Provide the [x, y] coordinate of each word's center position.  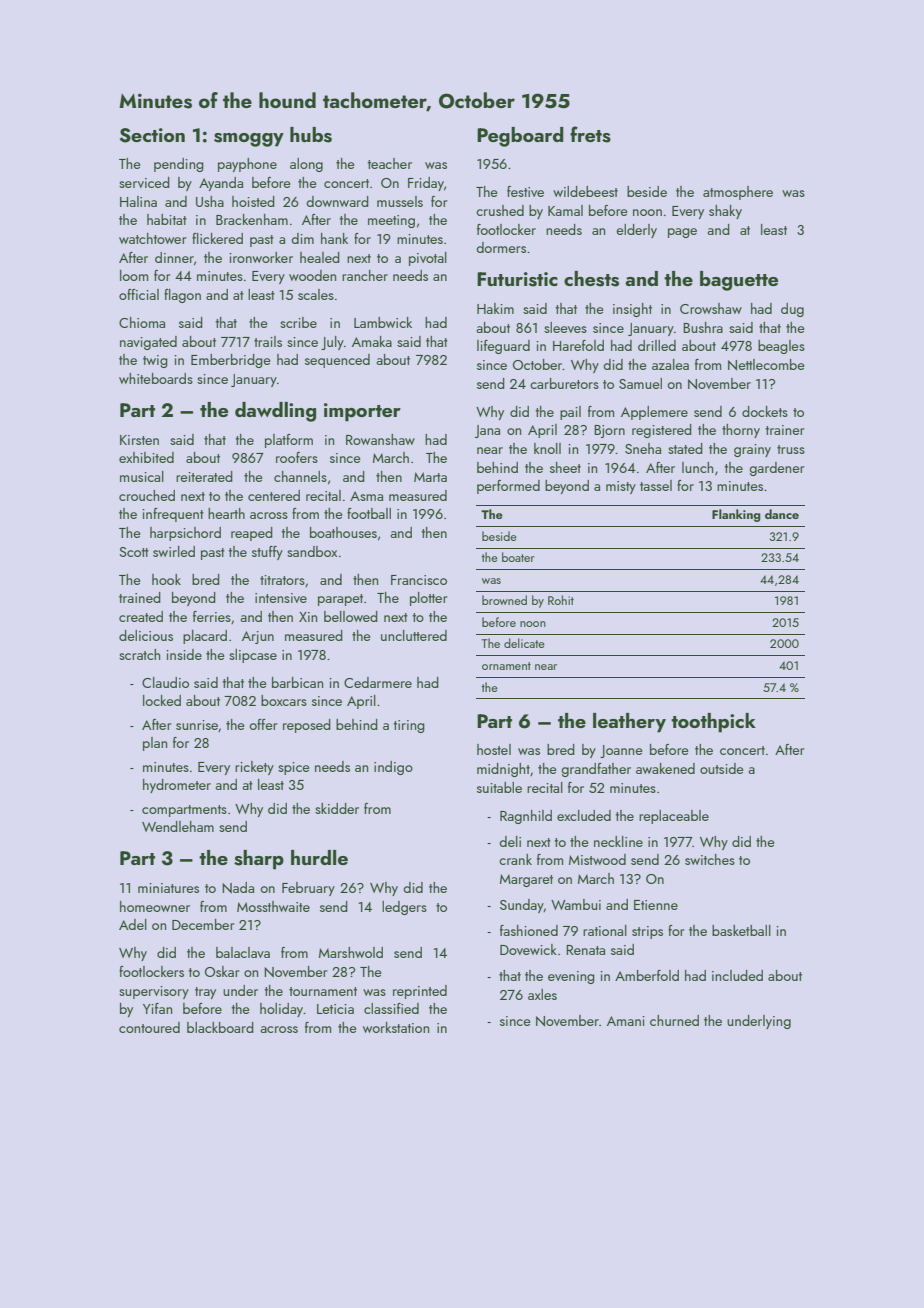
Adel [133, 924]
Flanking [736, 515]
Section [152, 135]
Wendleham [178, 826]
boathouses [343, 532]
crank [515, 859]
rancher [365, 275]
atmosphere [738, 193]
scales [316, 294]
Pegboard [520, 137]
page [682, 233]
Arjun [258, 637]
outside [722, 768]
